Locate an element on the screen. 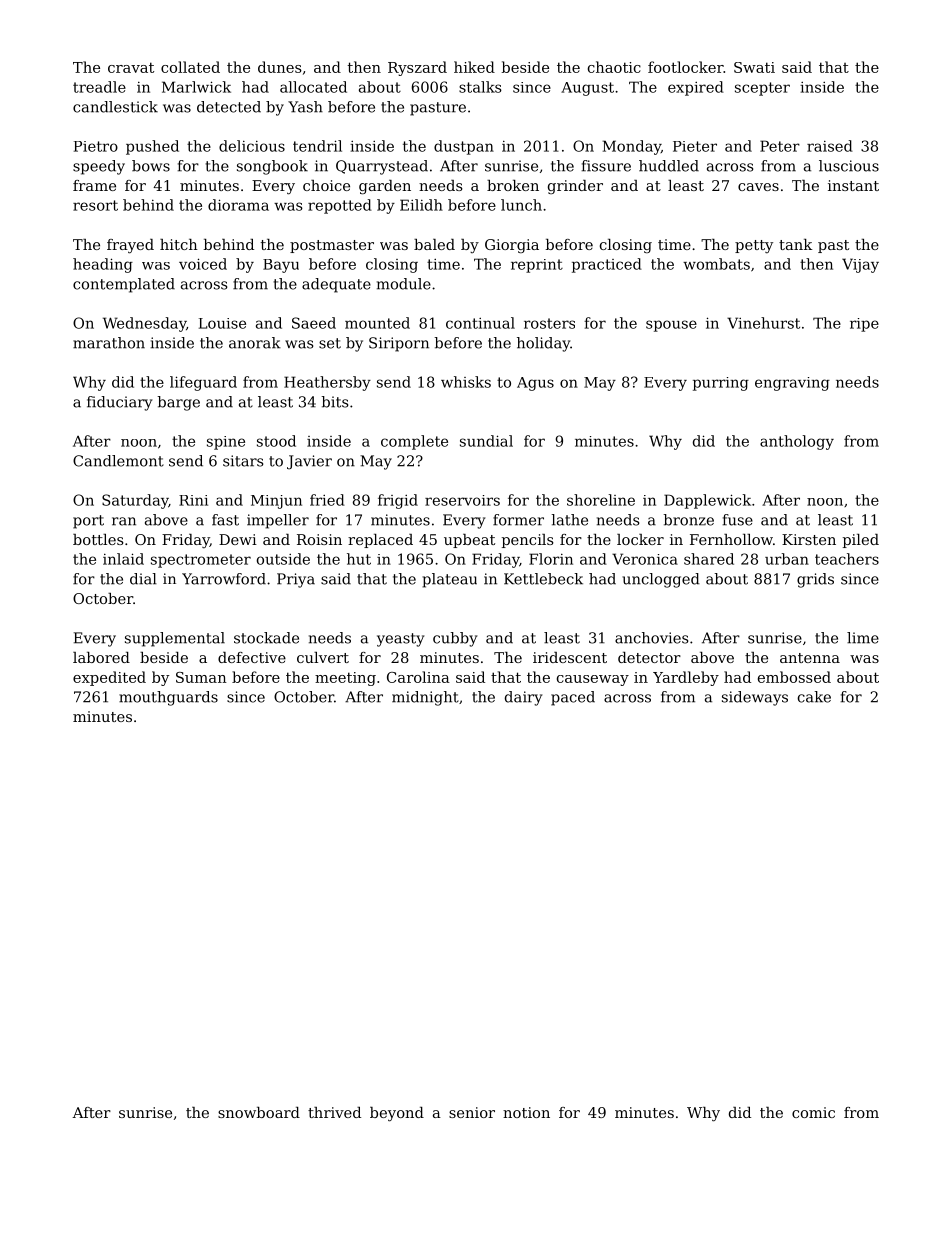  comic is located at coordinates (813, 1112).
